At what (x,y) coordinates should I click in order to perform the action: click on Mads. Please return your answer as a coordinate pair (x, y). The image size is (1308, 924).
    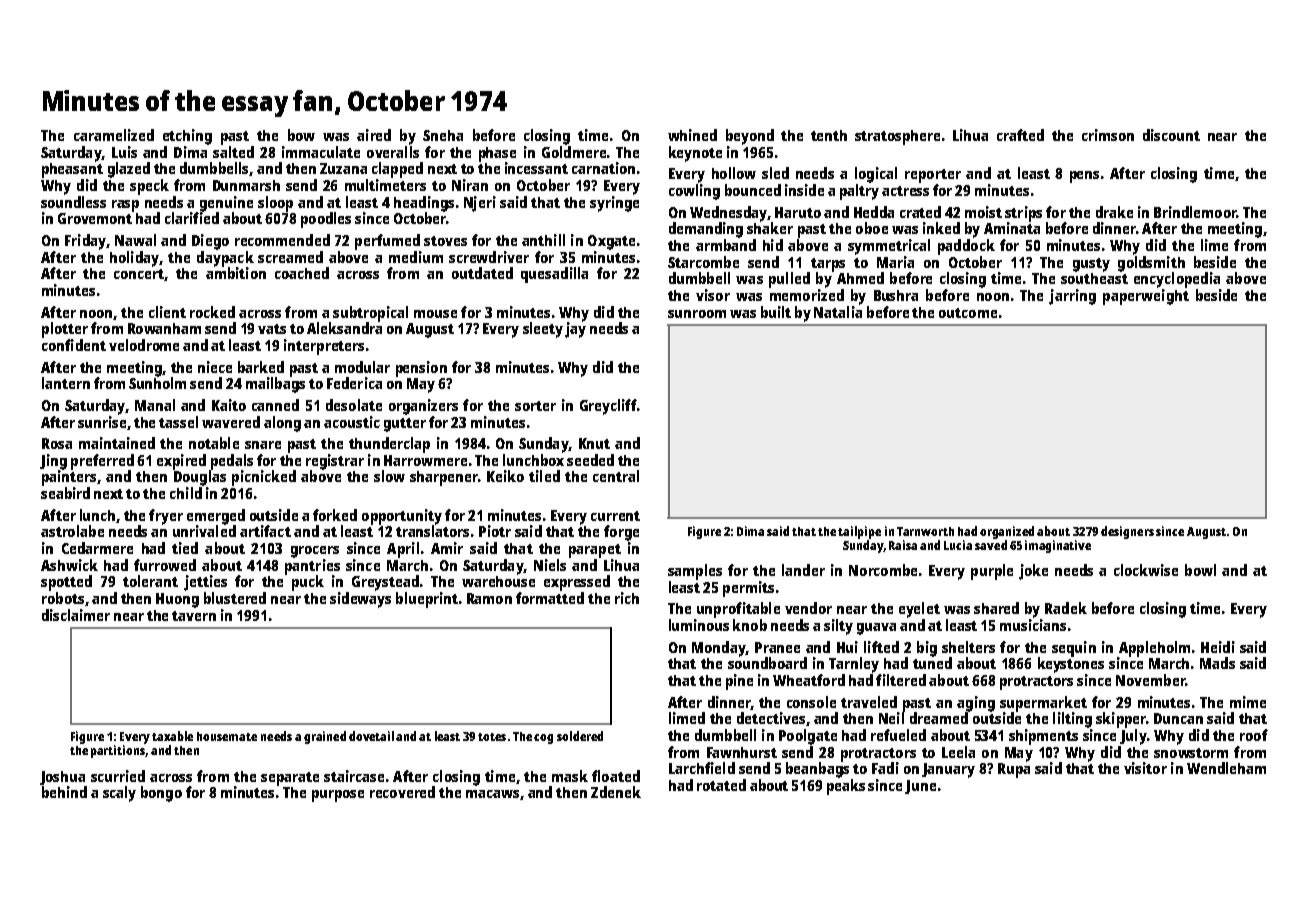
    Looking at the image, I should click on (1217, 663).
